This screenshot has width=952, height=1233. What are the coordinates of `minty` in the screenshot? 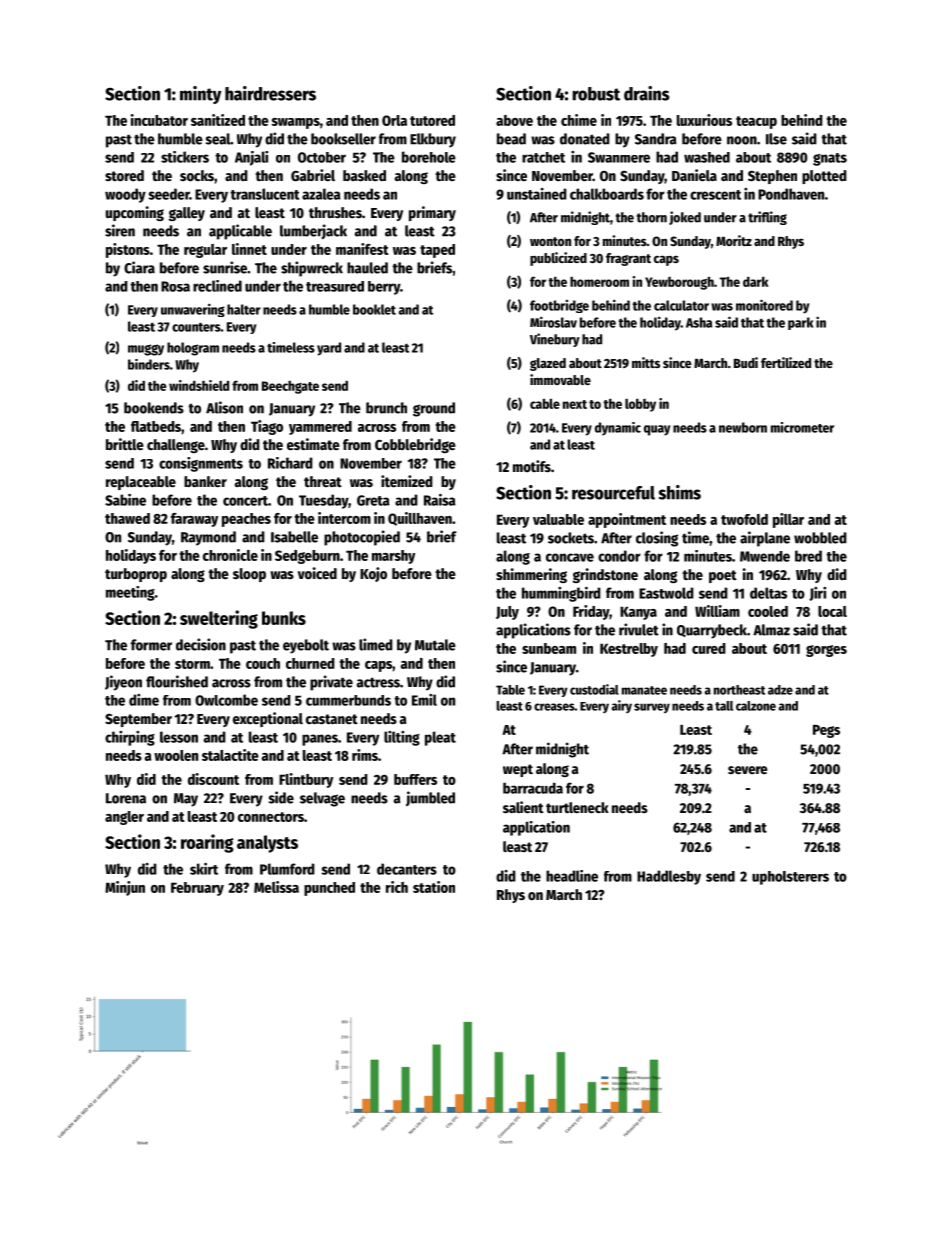 It's located at (200, 95).
